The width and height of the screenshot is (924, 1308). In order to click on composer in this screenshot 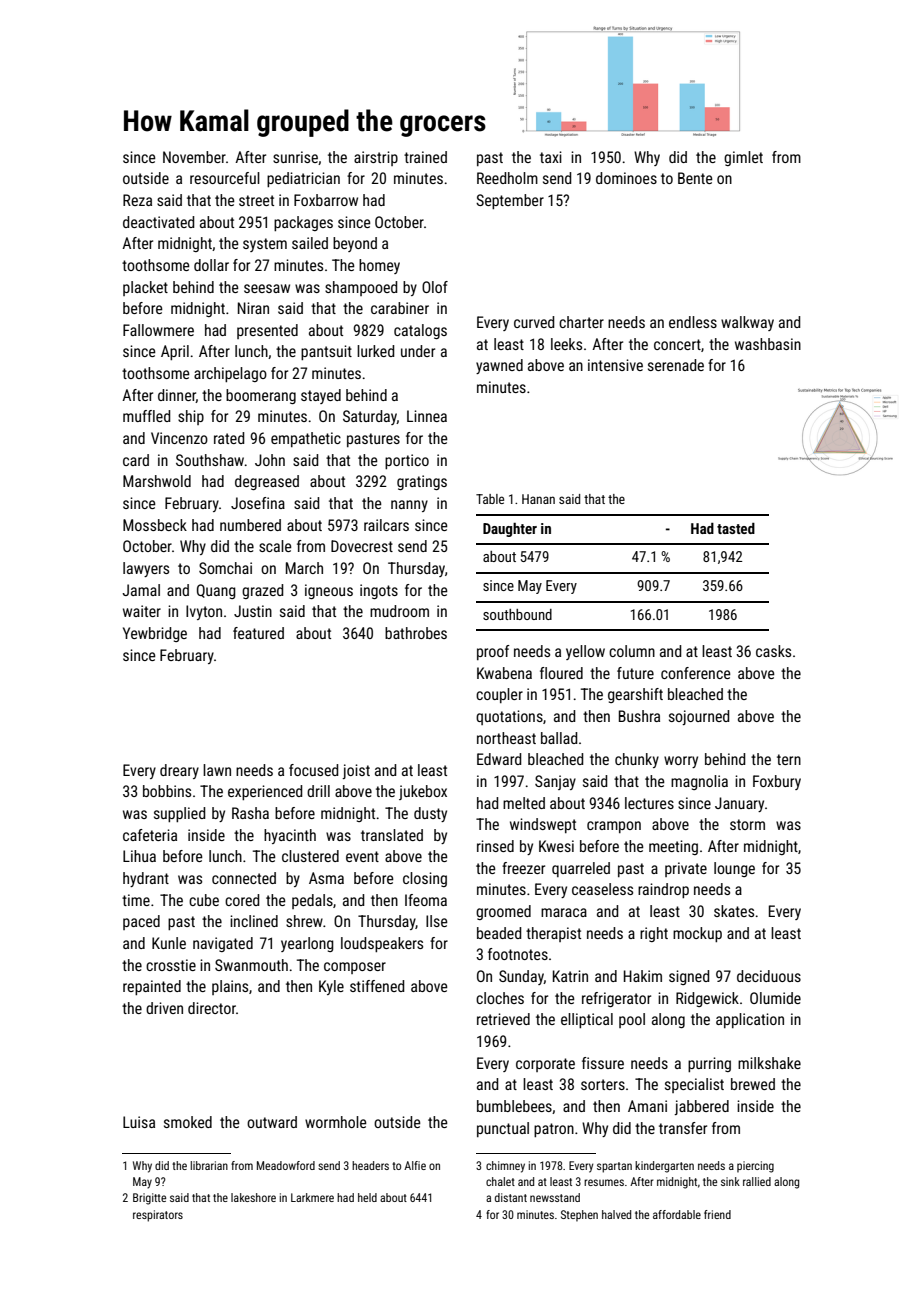, I will do `click(355, 968)`.
